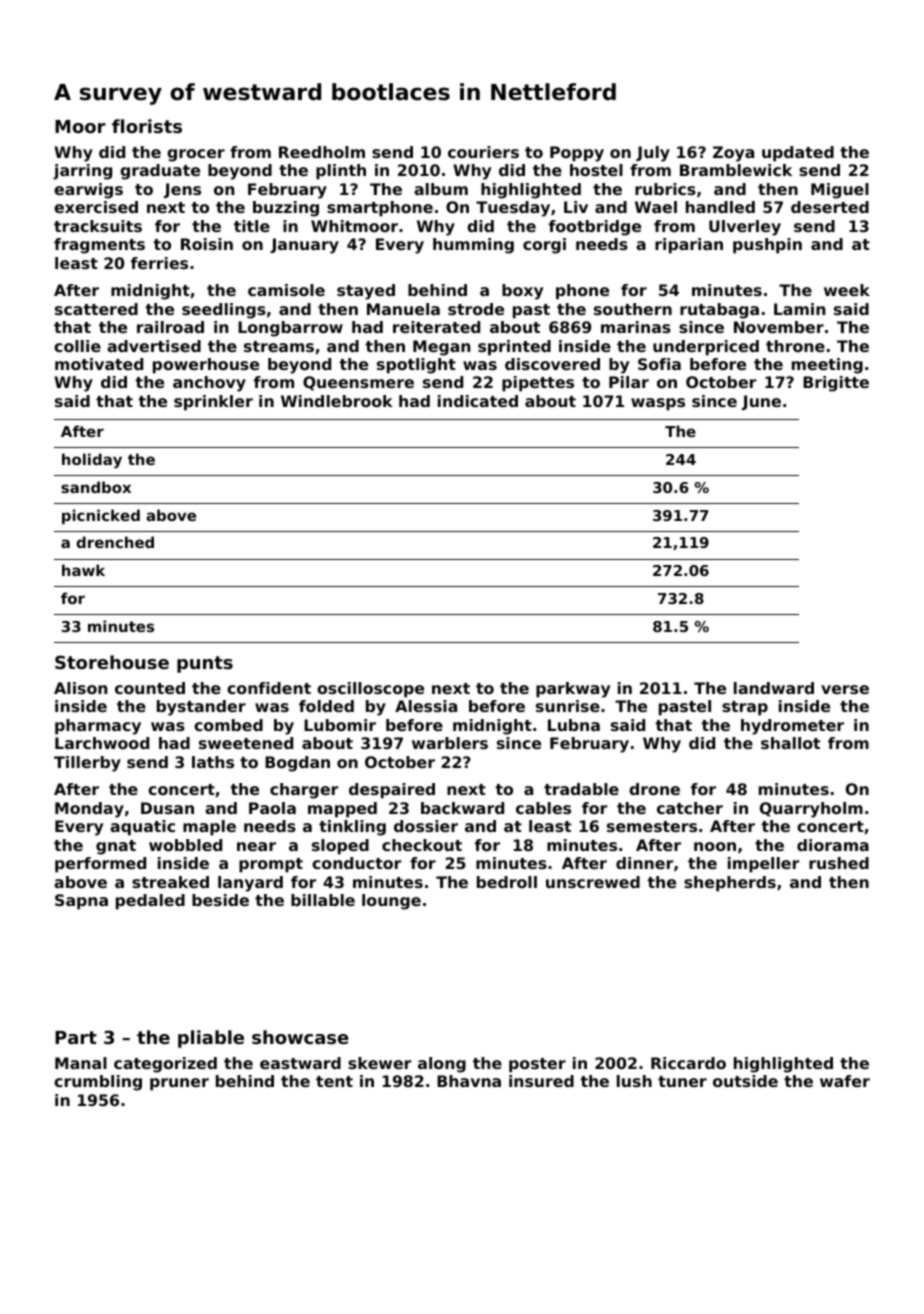  What do you see at coordinates (196, 155) in the document?
I see `grocer` at bounding box center [196, 155].
